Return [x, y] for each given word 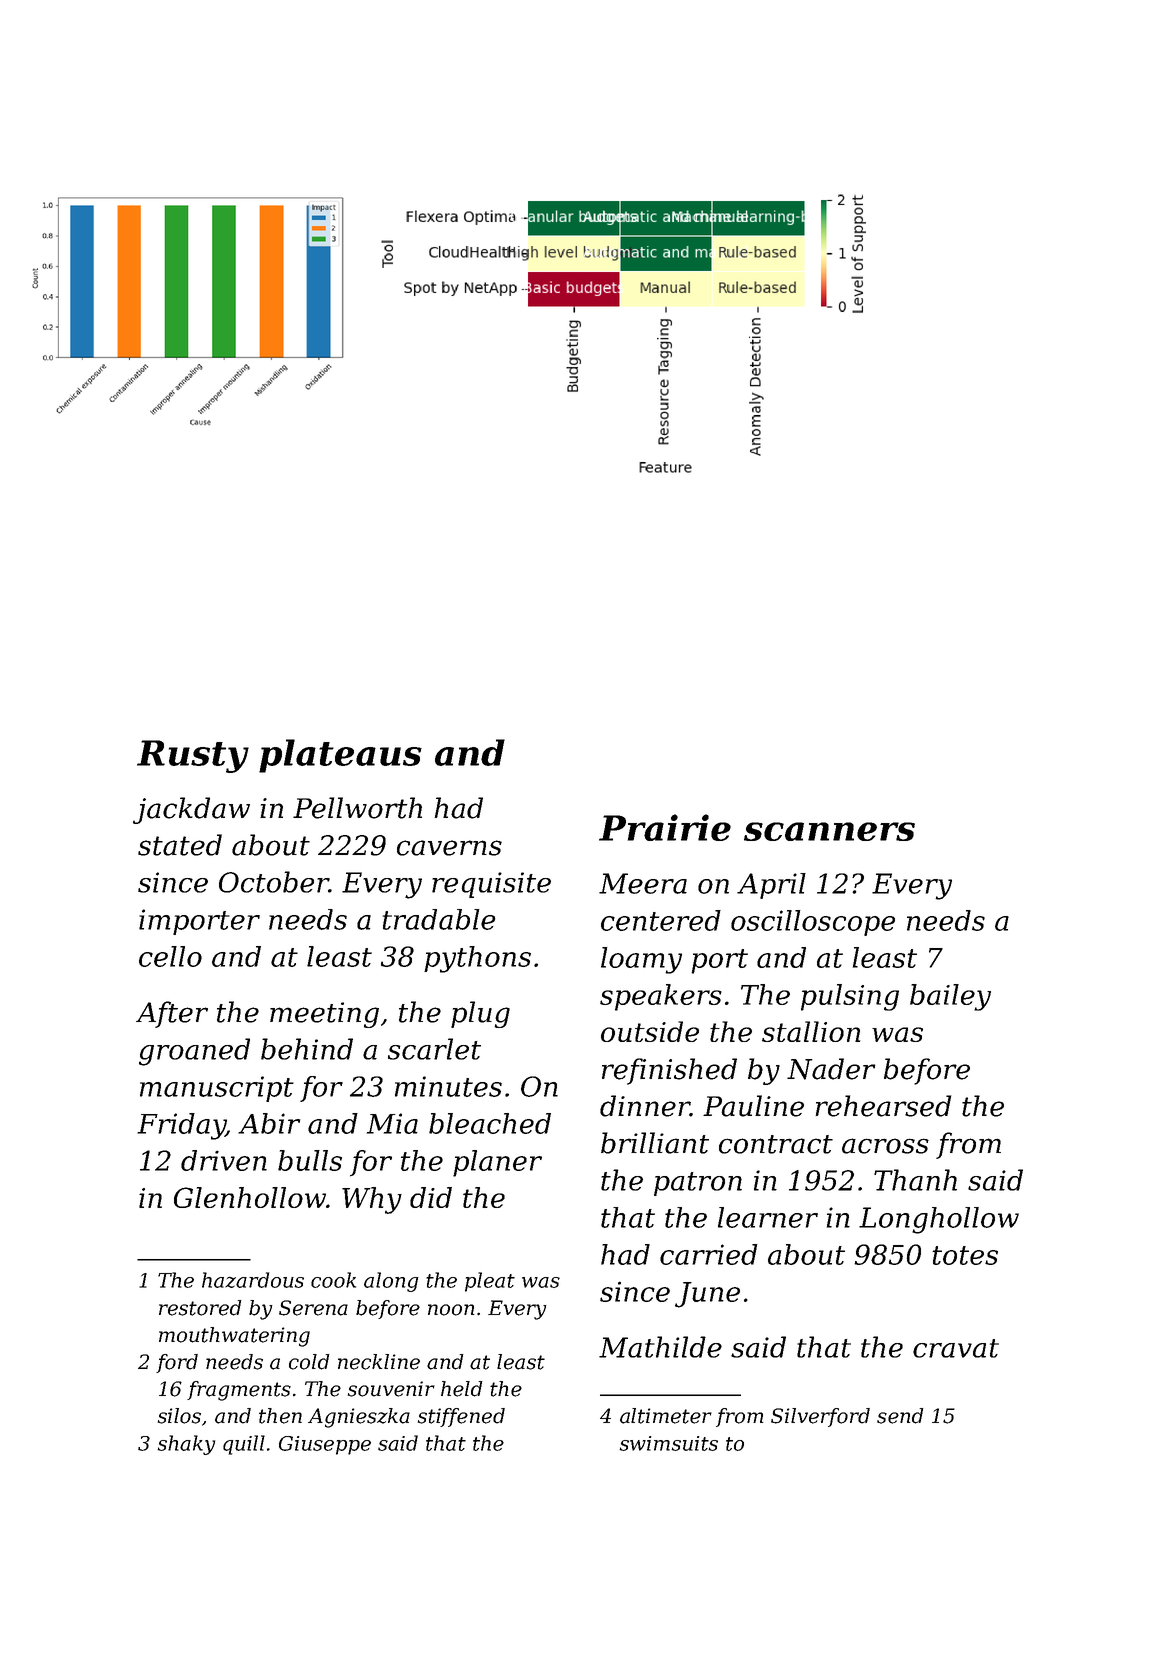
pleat [490, 1282]
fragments [239, 1391]
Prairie [665, 827]
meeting [324, 1015]
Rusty [193, 756]
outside [650, 1031]
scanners [829, 831]
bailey [950, 997]
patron [698, 1184]
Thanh [915, 1180]
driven [224, 1160]
